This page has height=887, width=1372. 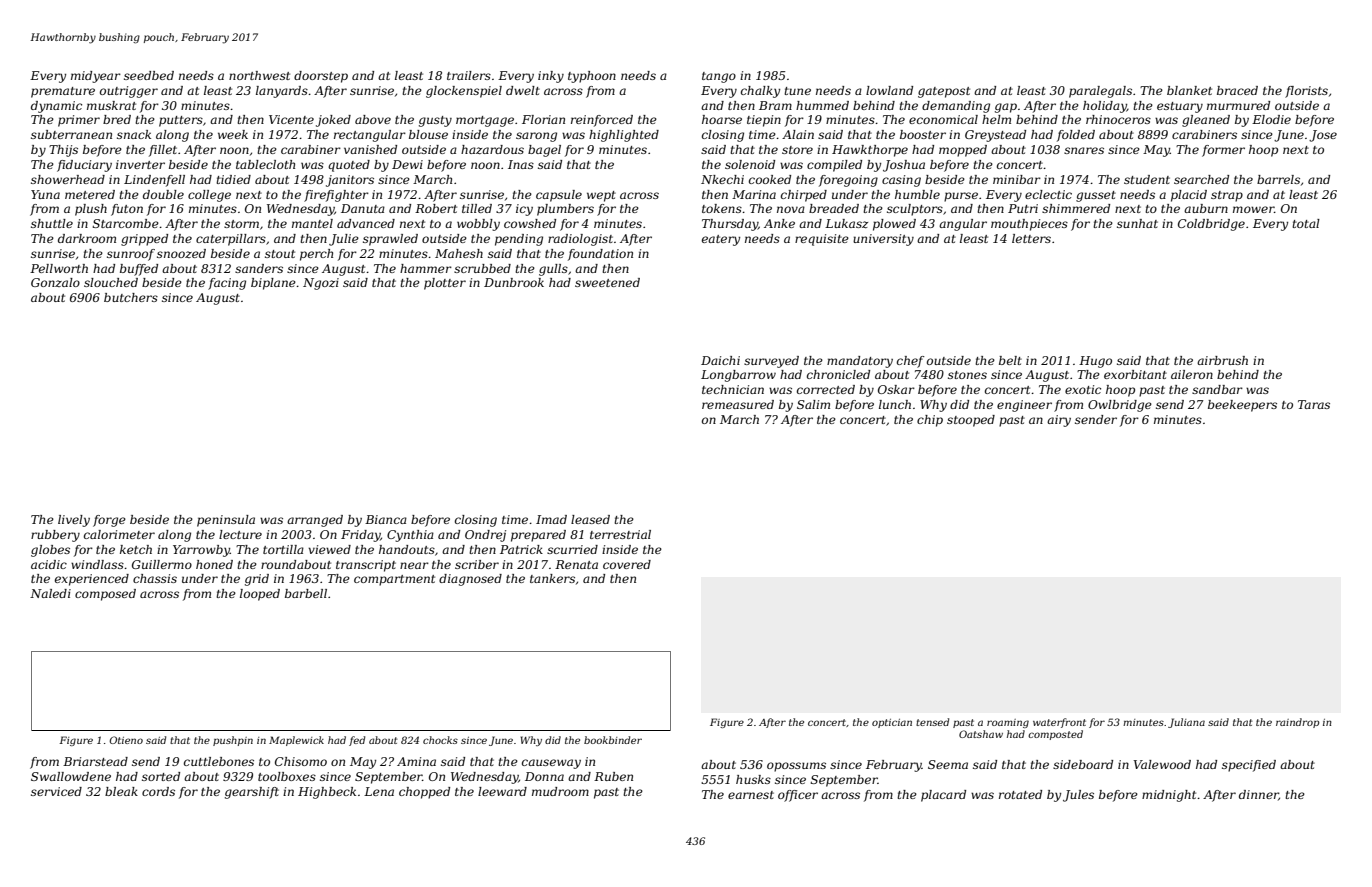 What do you see at coordinates (470, 580) in the page?
I see `diagnosed` at bounding box center [470, 580].
